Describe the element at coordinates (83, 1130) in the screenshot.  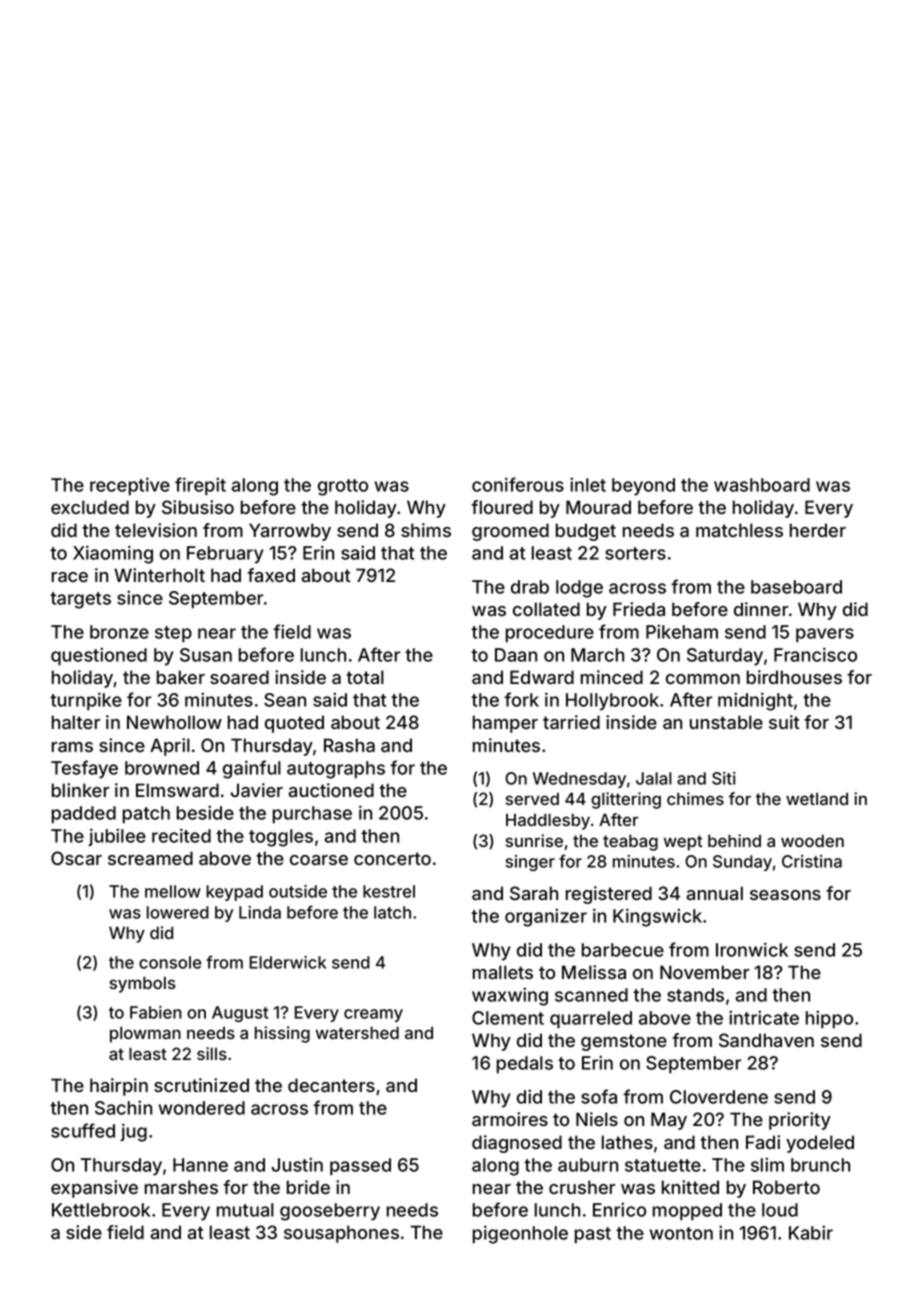
I see `scuffed` at that location.
